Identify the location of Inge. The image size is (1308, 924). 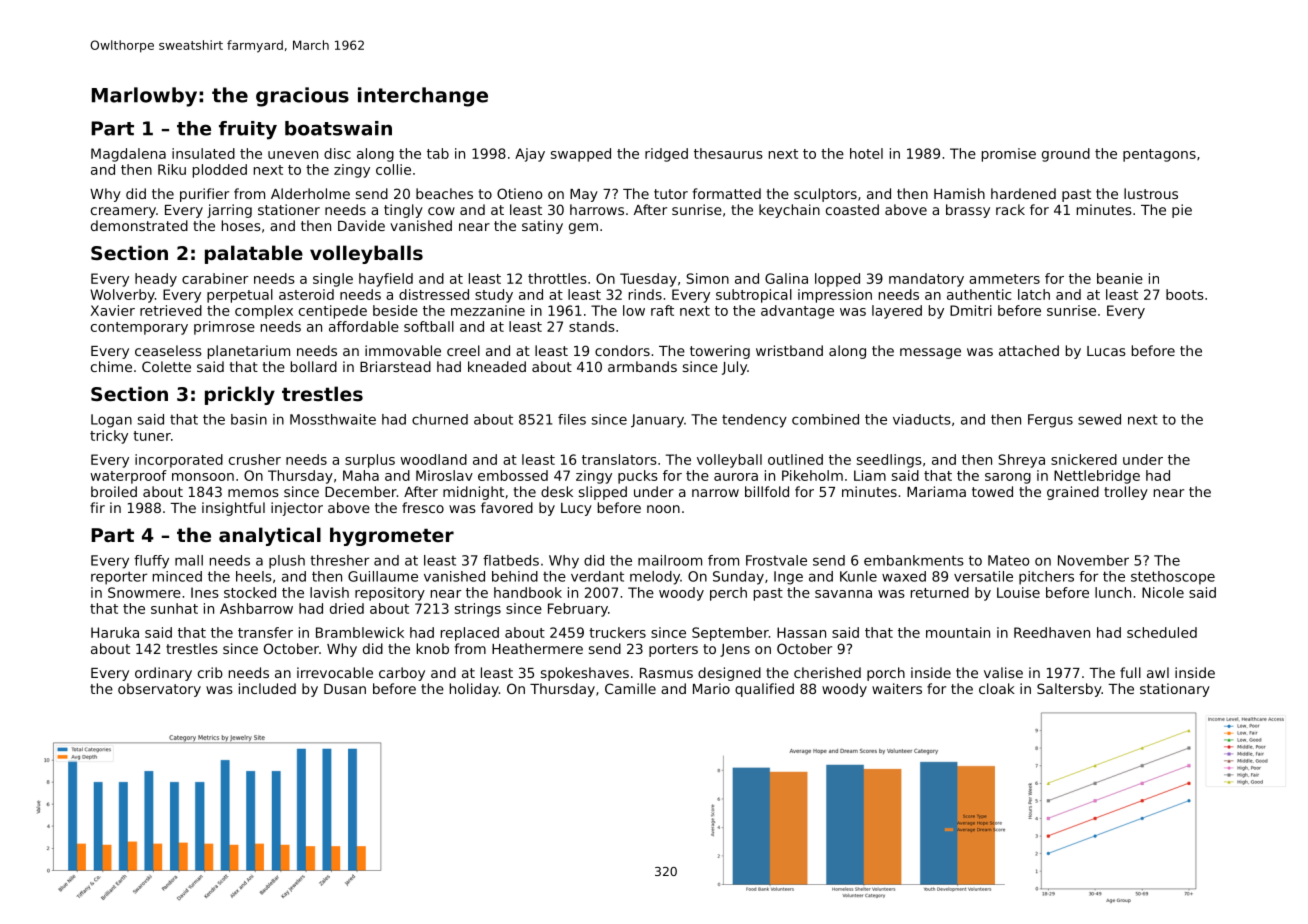
(788, 578).
